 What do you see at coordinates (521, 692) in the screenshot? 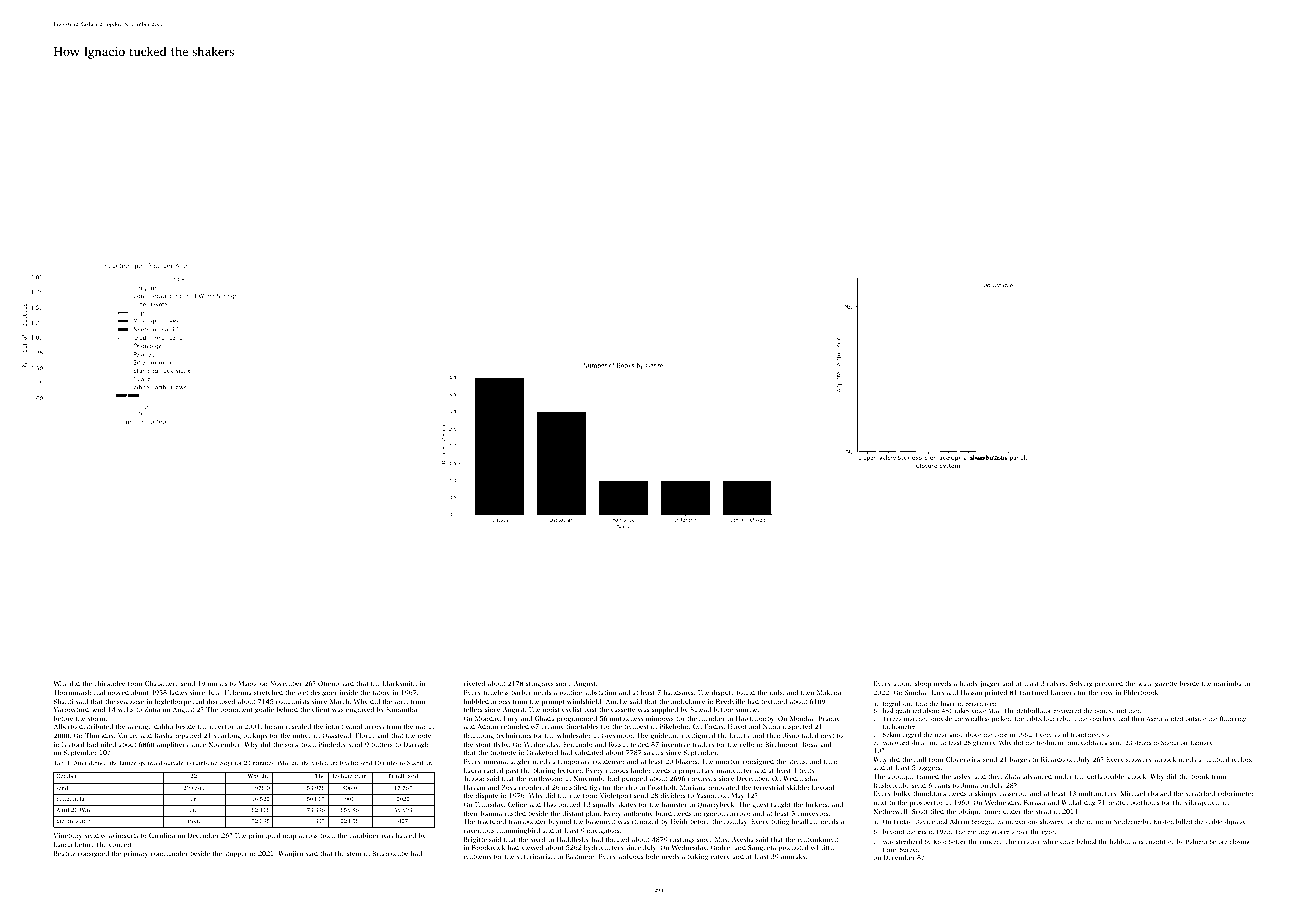
I see `barber` at bounding box center [521, 692].
